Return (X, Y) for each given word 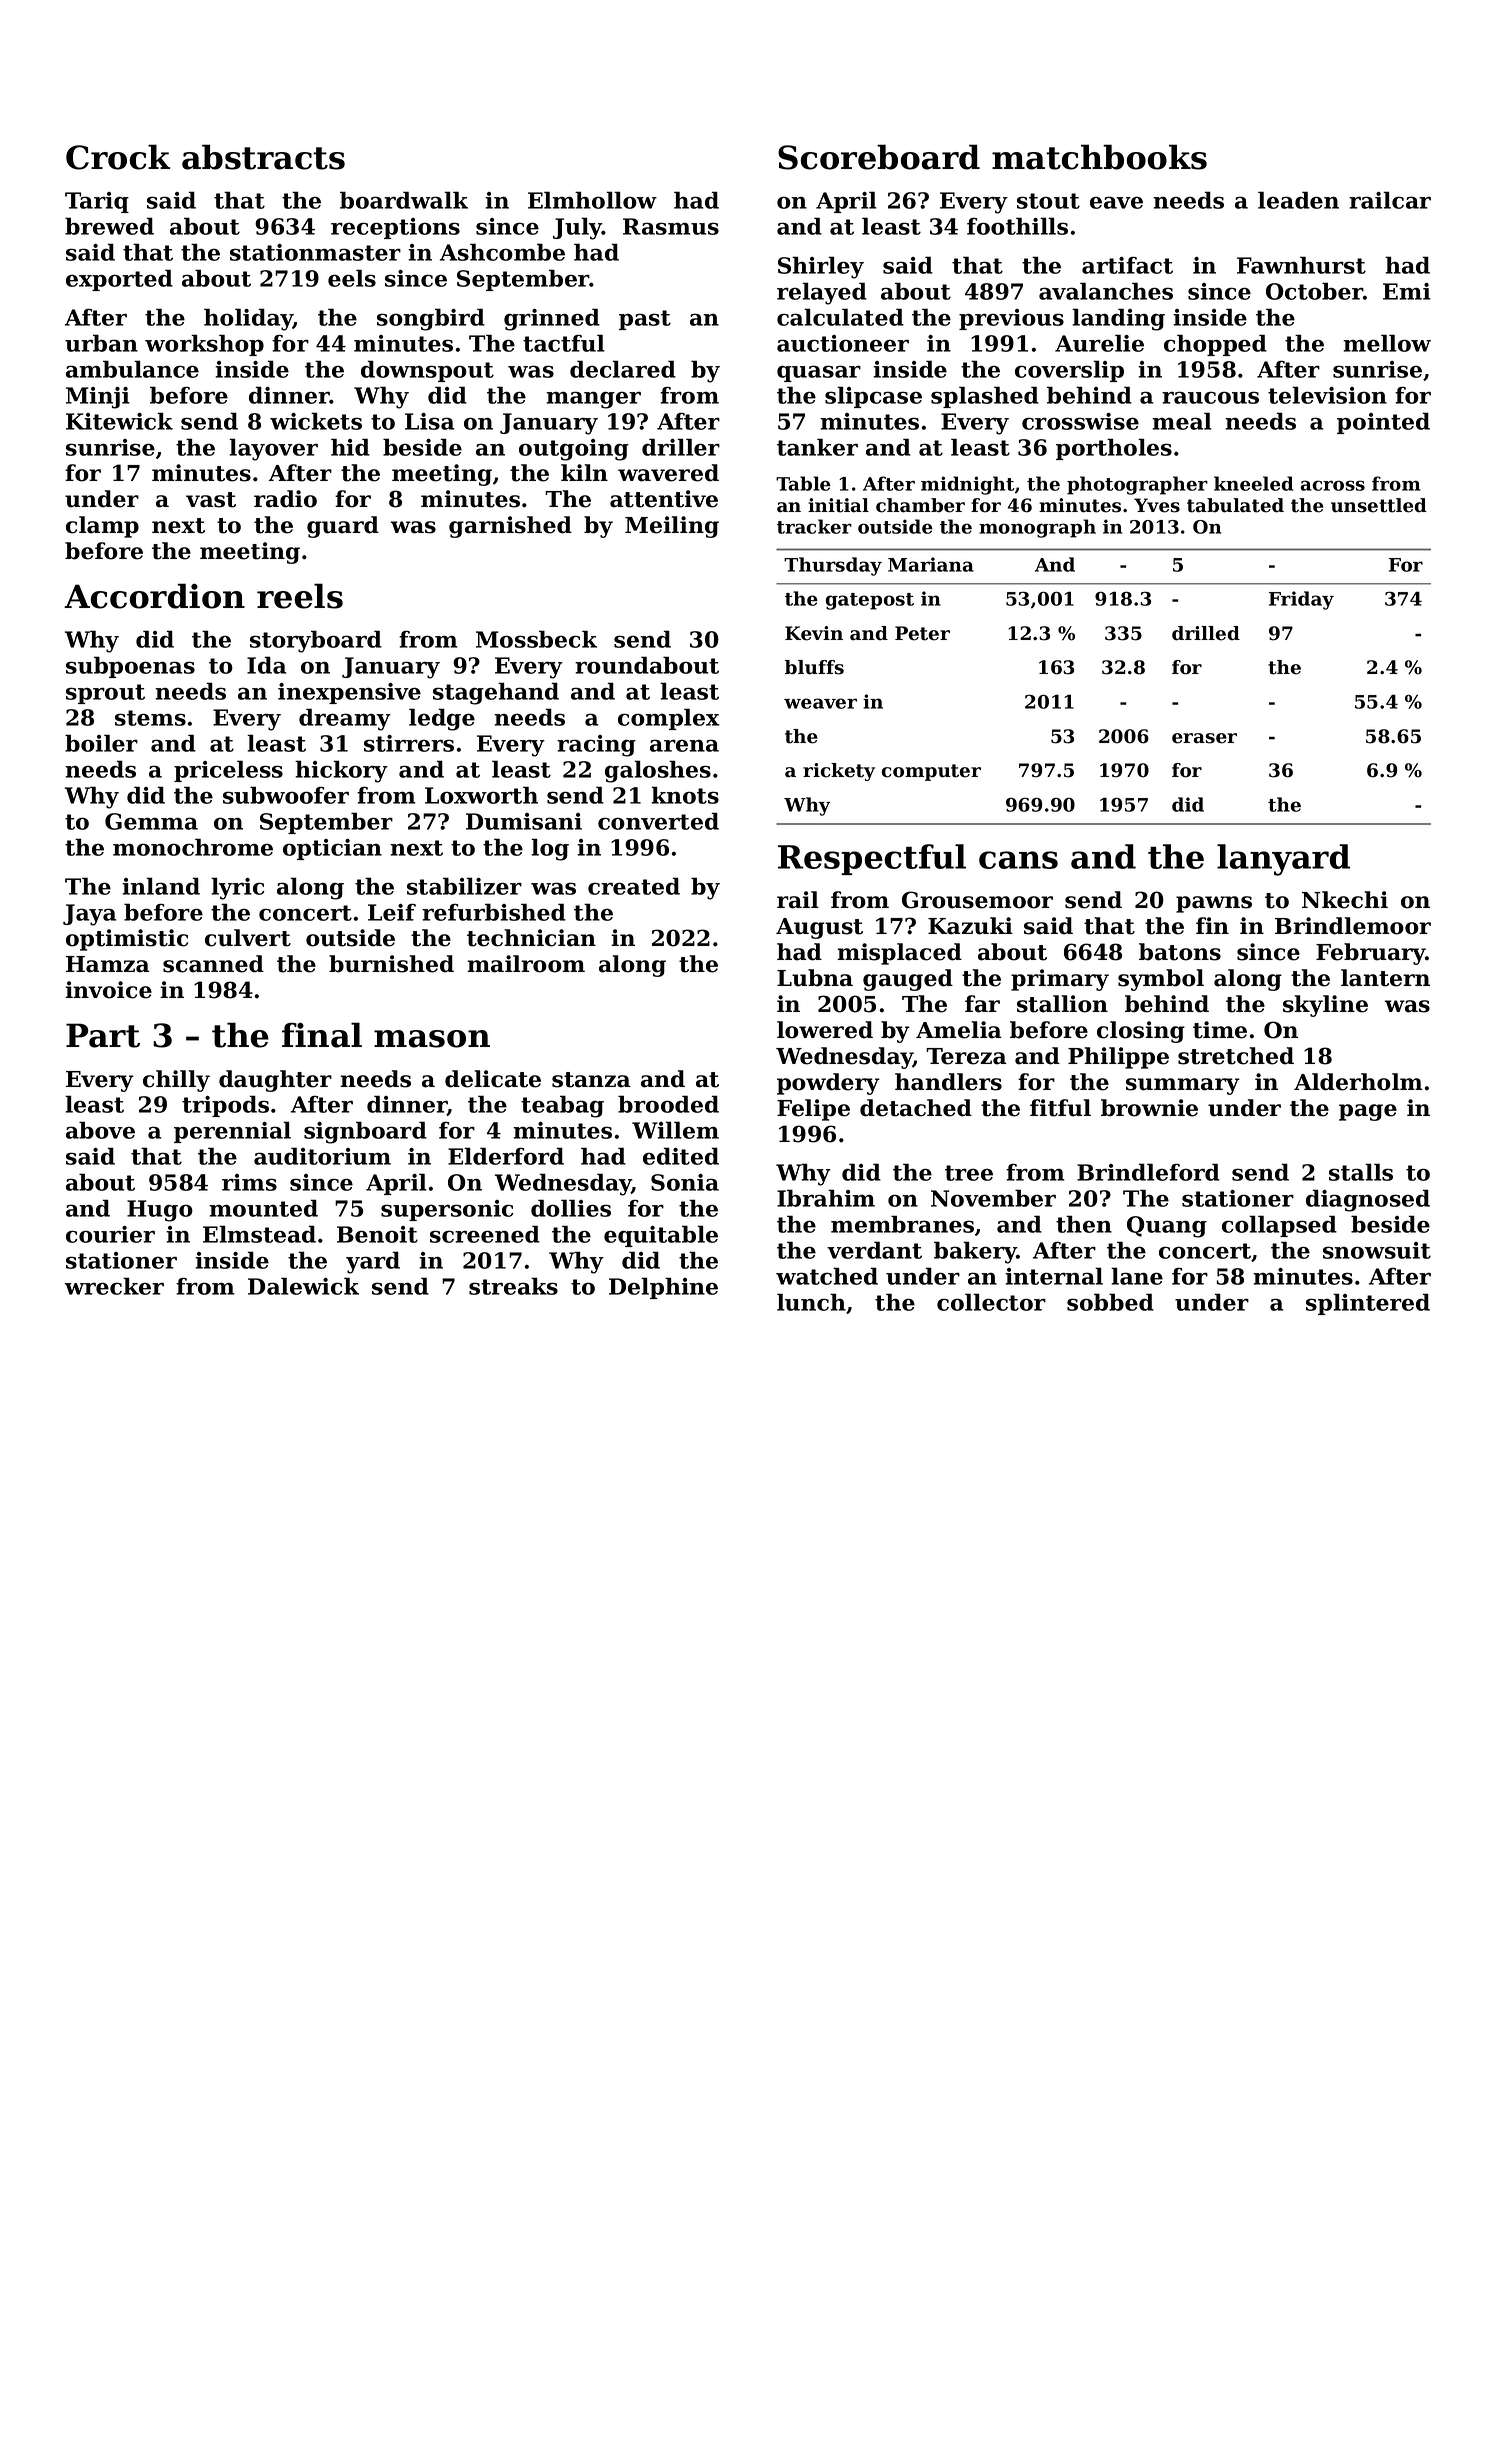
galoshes (658, 771)
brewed (109, 226)
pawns (1214, 904)
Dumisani (524, 821)
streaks (513, 1286)
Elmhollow (592, 200)
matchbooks (1099, 157)
